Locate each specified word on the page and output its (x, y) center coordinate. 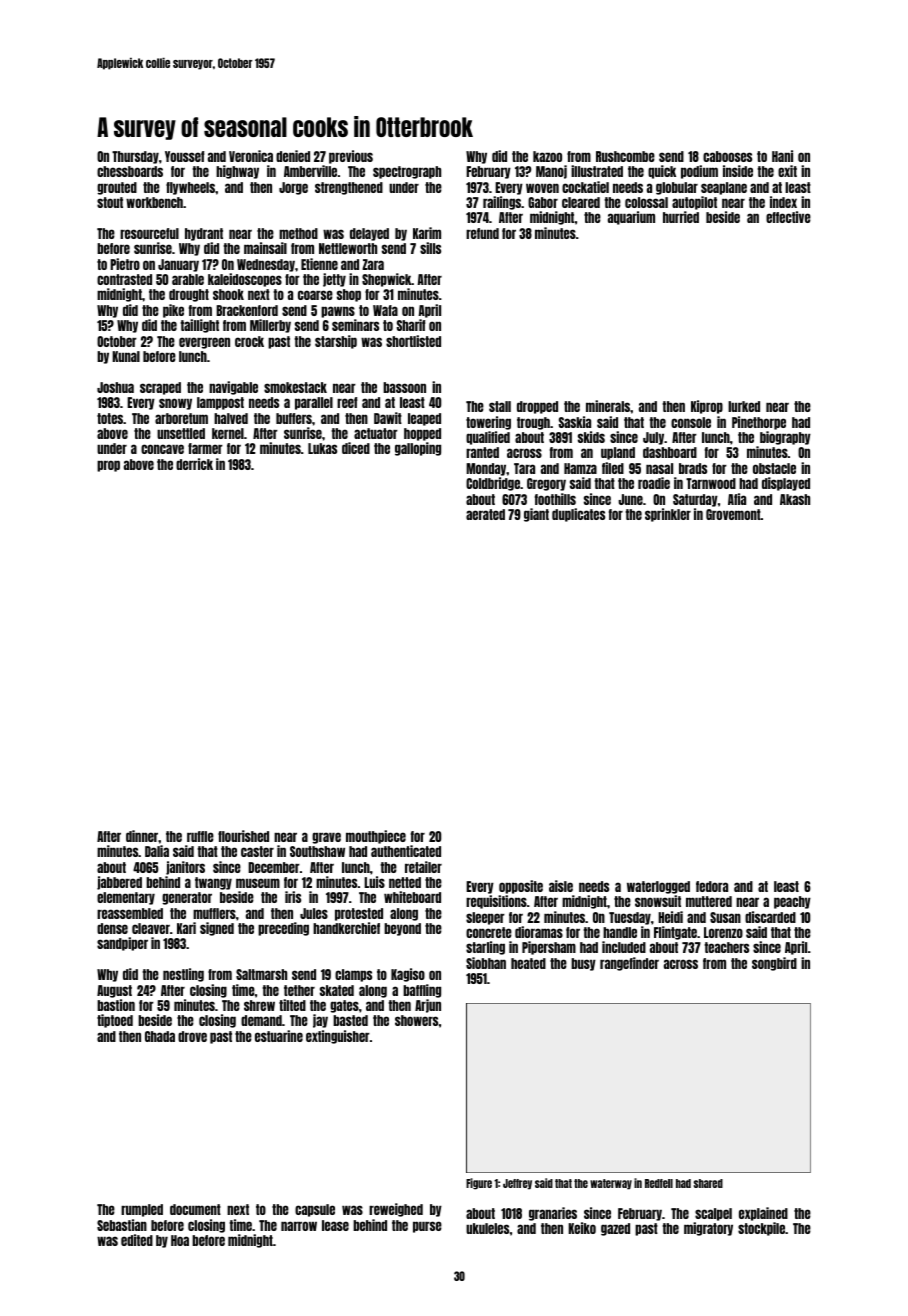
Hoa (180, 1240)
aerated (485, 514)
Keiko (582, 1228)
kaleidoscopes (245, 280)
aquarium (631, 218)
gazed (615, 1229)
